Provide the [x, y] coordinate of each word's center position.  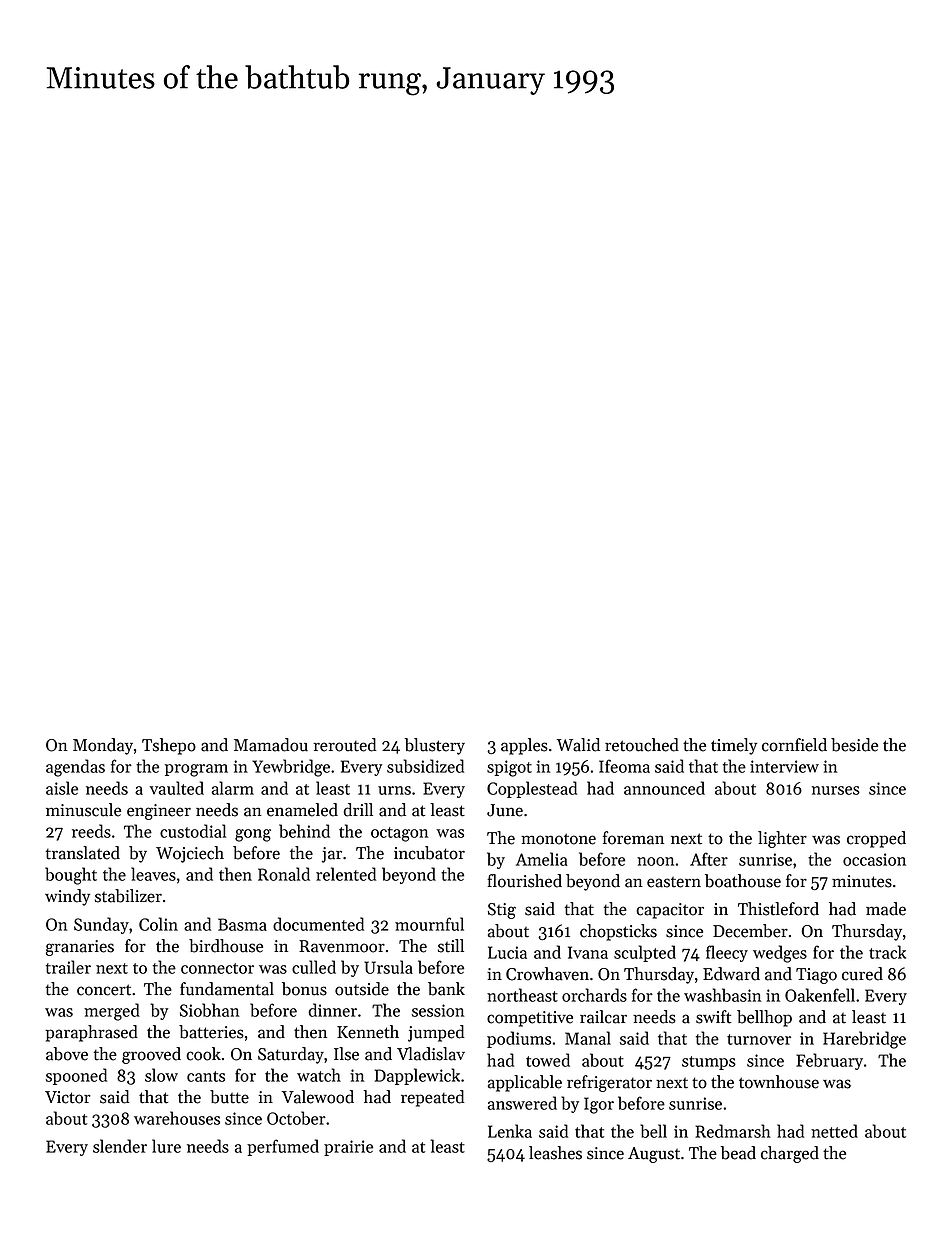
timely [734, 746]
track [887, 952]
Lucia [507, 952]
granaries [80, 948]
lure [166, 1146]
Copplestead [532, 789]
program [196, 770]
